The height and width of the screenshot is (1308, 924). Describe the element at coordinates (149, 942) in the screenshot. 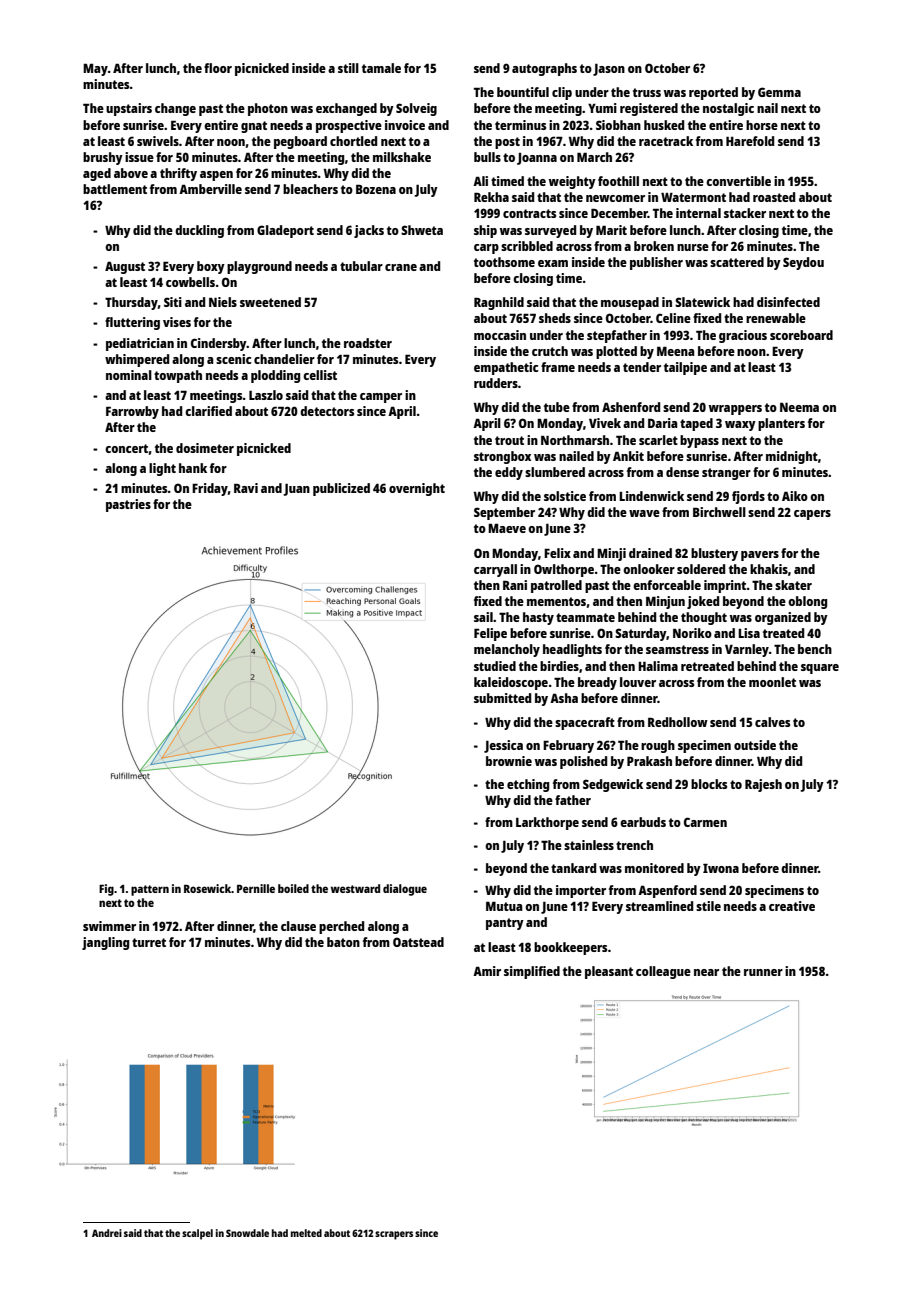

I see `turret` at that location.
